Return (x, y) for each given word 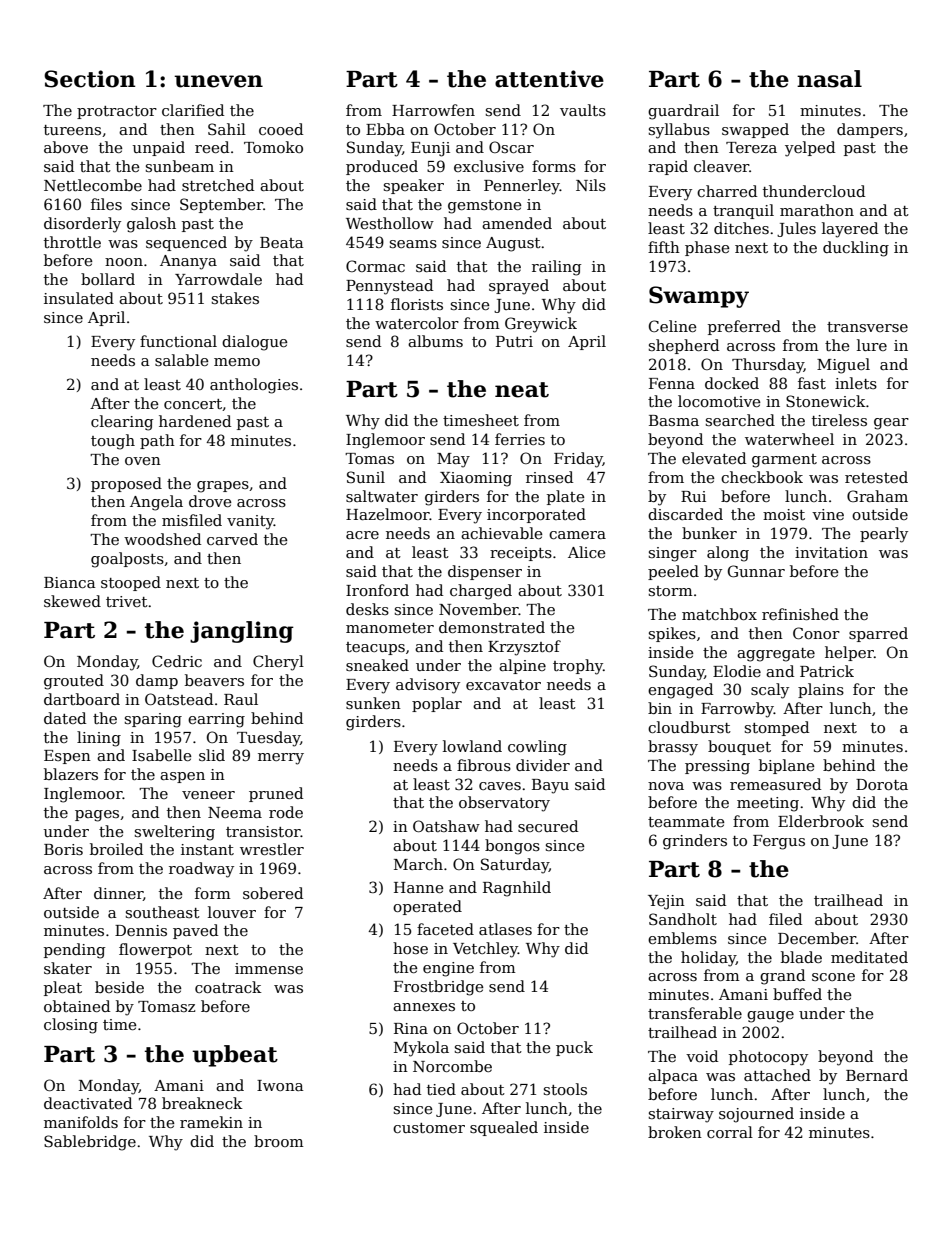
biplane (787, 766)
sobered (273, 893)
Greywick (541, 325)
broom (279, 1141)
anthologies (254, 386)
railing (556, 268)
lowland (472, 746)
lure (872, 345)
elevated (714, 458)
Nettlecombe (93, 185)
